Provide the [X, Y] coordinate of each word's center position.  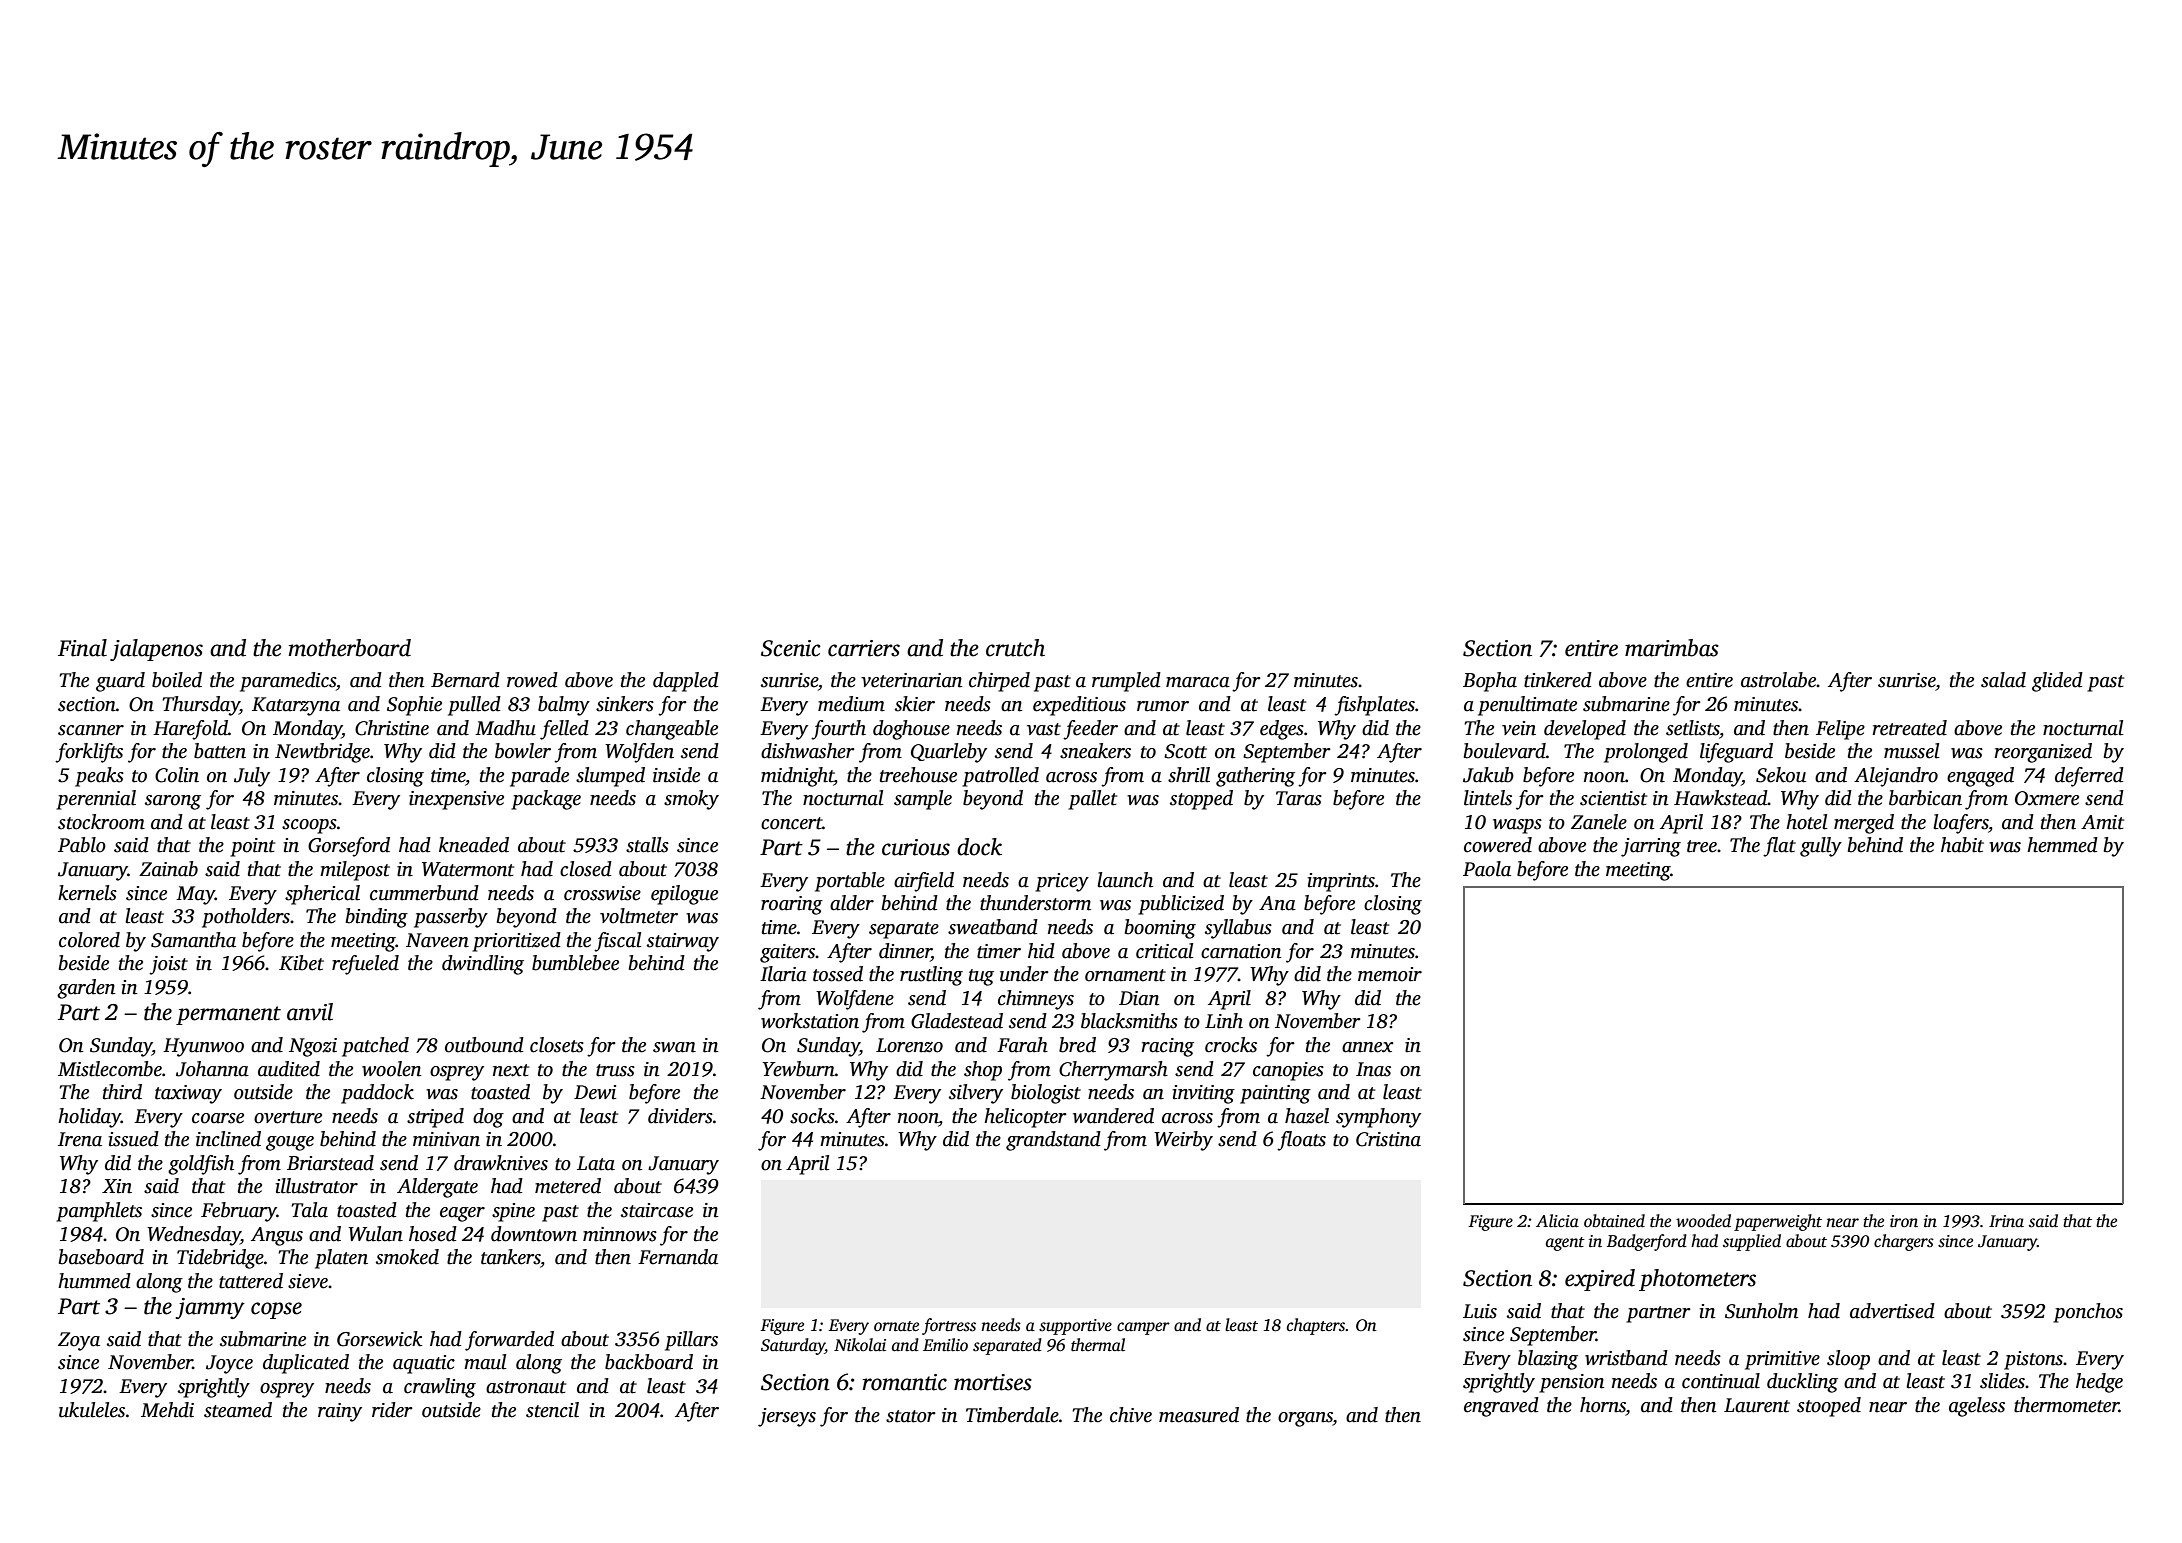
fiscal [618, 942]
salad [2003, 680]
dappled [686, 682]
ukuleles [92, 1410]
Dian [1139, 998]
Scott [1185, 751]
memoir [1390, 974]
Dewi [595, 1092]
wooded [1703, 1221]
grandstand [1053, 1141]
